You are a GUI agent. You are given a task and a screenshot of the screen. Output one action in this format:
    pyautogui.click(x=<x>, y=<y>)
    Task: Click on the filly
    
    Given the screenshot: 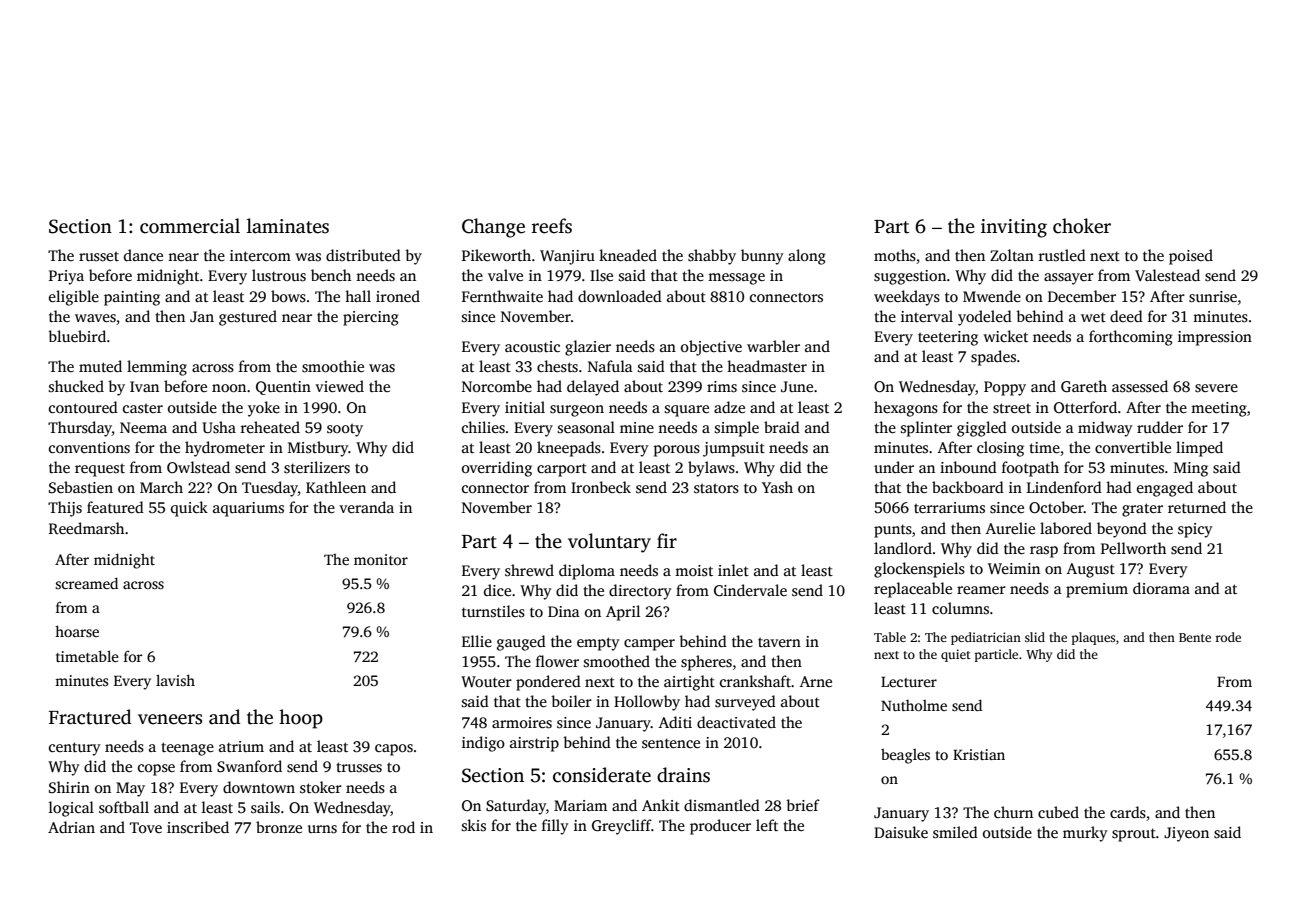 What is the action you would take?
    pyautogui.click(x=555, y=827)
